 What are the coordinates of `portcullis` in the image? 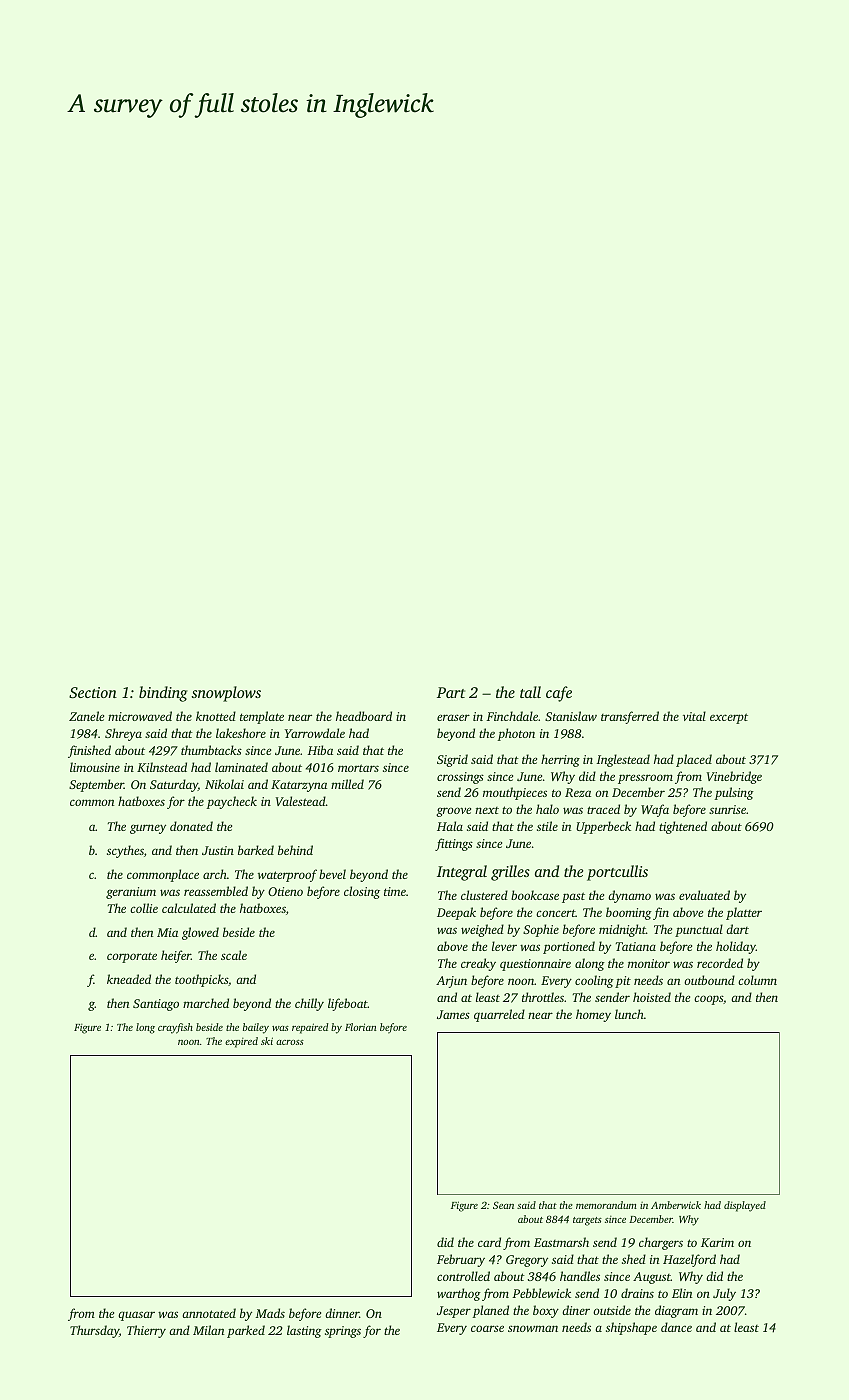 It's located at (617, 873).
